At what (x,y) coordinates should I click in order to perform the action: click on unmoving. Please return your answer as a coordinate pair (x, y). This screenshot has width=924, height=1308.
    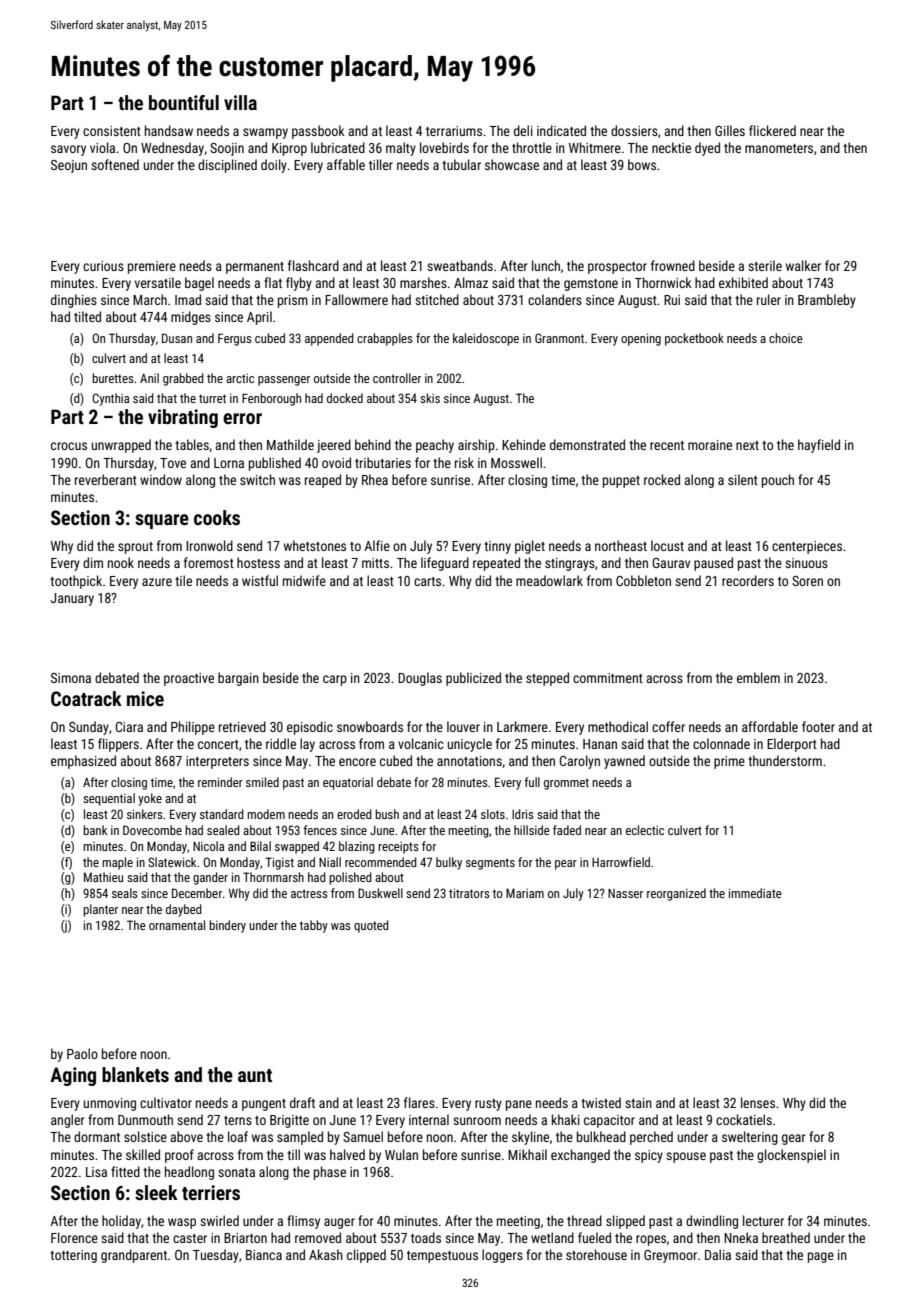
    Looking at the image, I should click on (110, 1104).
